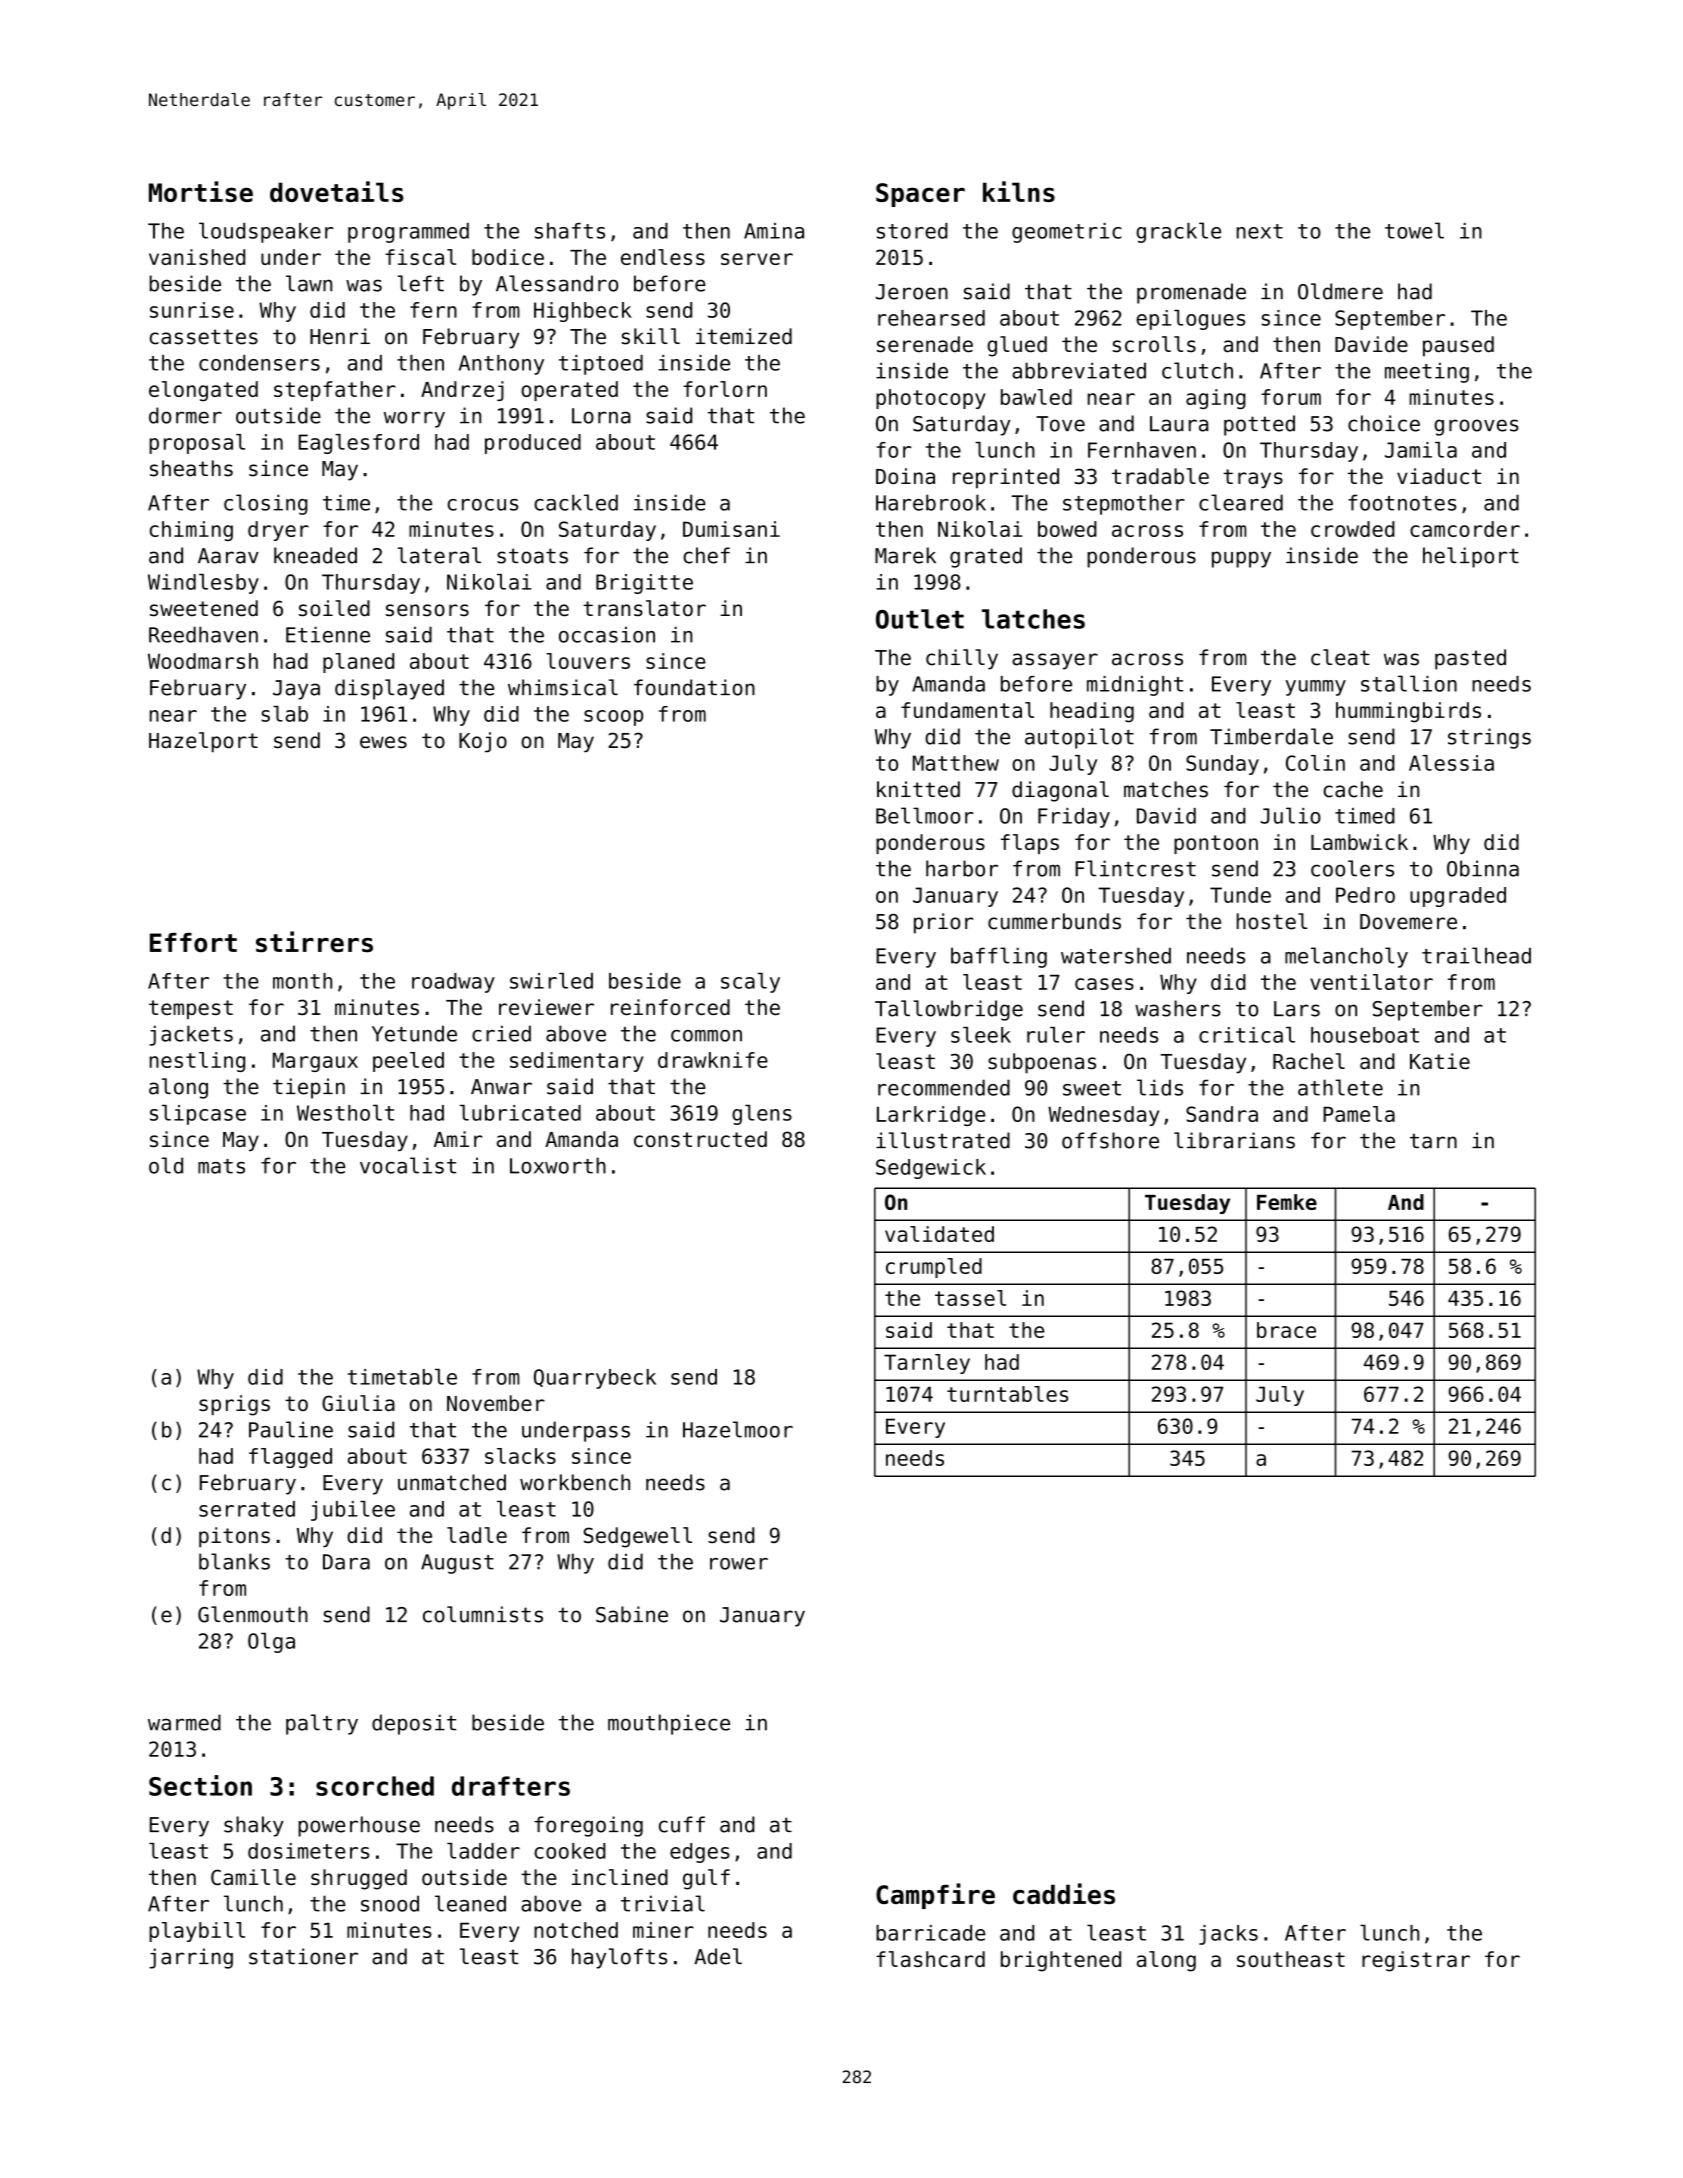  What do you see at coordinates (1178, 232) in the screenshot?
I see `grackle` at bounding box center [1178, 232].
